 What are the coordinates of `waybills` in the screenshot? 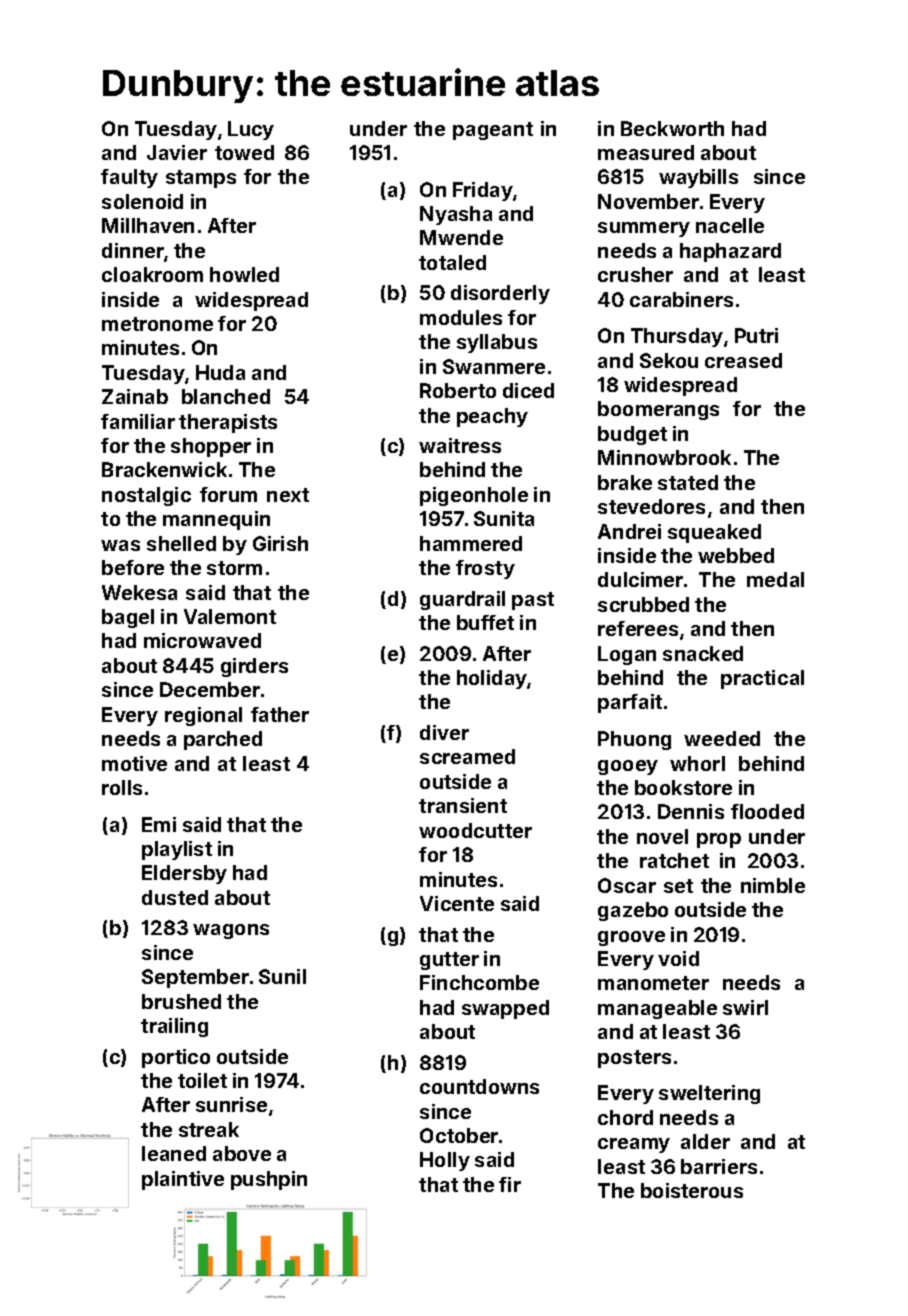 It's located at (698, 178).
